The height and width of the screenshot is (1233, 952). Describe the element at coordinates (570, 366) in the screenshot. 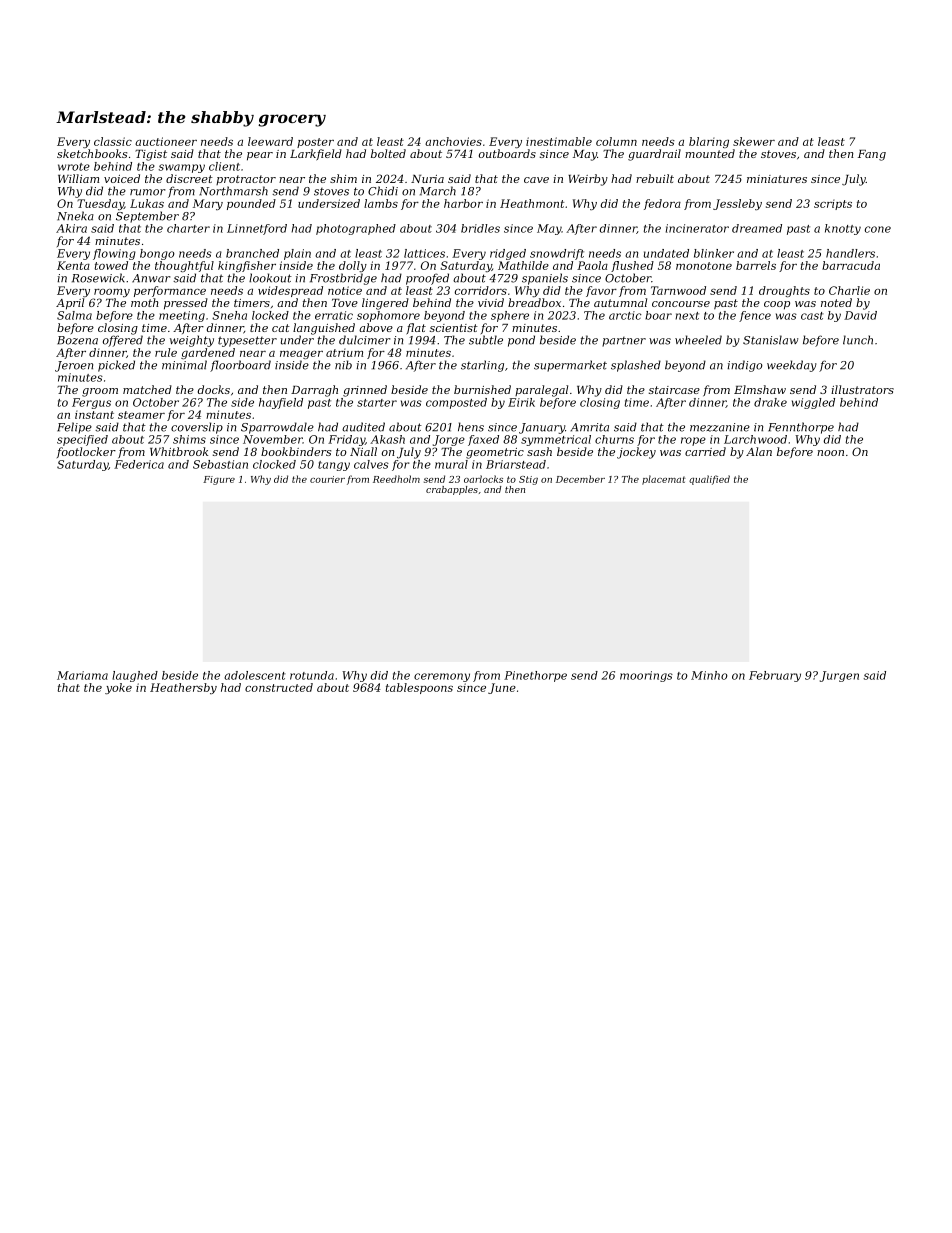

I see `supermarket` at that location.
